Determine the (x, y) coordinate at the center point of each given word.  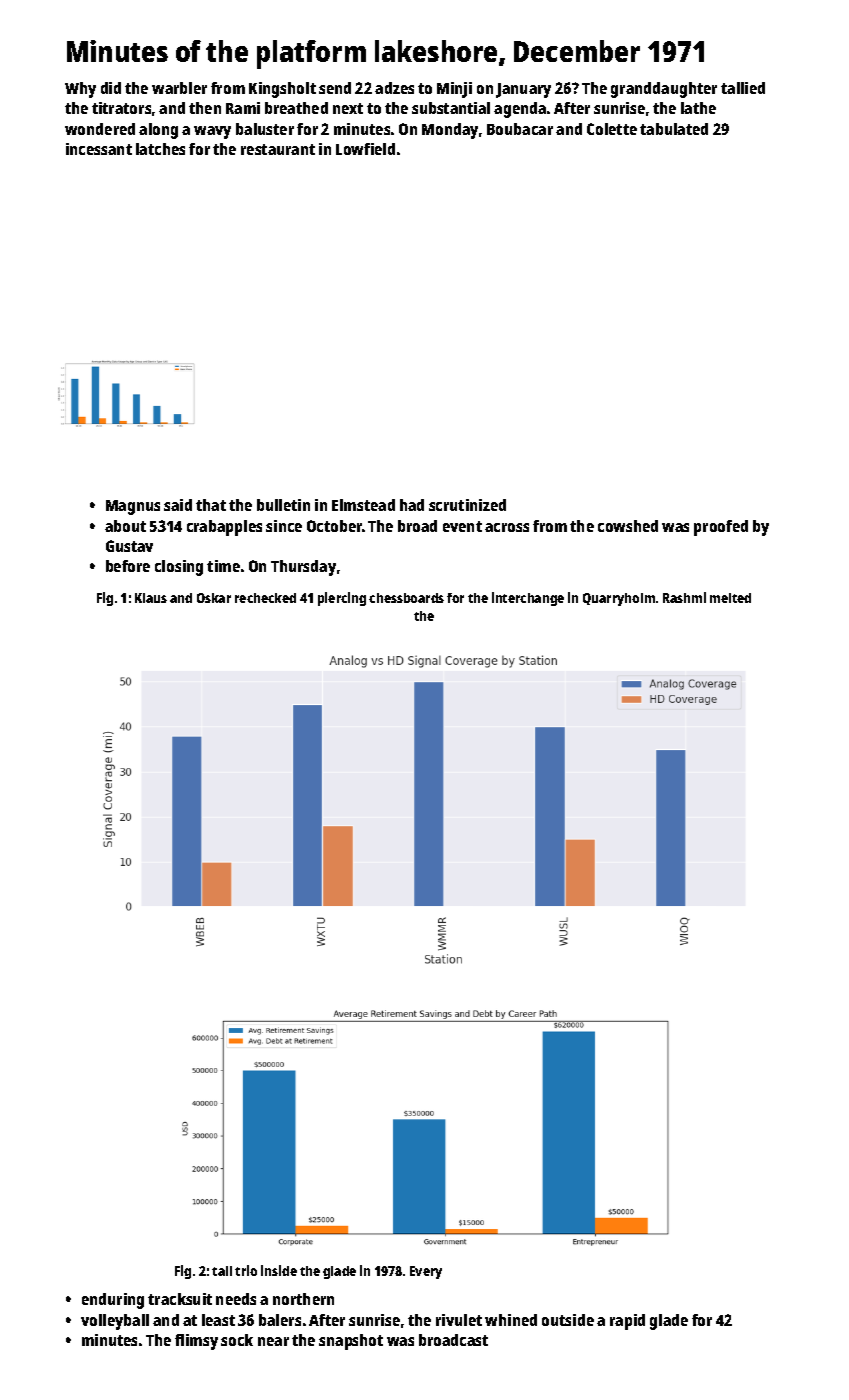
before (128, 566)
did (111, 88)
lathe (698, 108)
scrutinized (467, 505)
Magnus (133, 507)
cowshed (628, 526)
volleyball (115, 1322)
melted (730, 598)
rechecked (265, 598)
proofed (721, 528)
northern (303, 1299)
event (462, 526)
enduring (113, 1301)
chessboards (406, 598)
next (348, 108)
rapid (627, 1322)
